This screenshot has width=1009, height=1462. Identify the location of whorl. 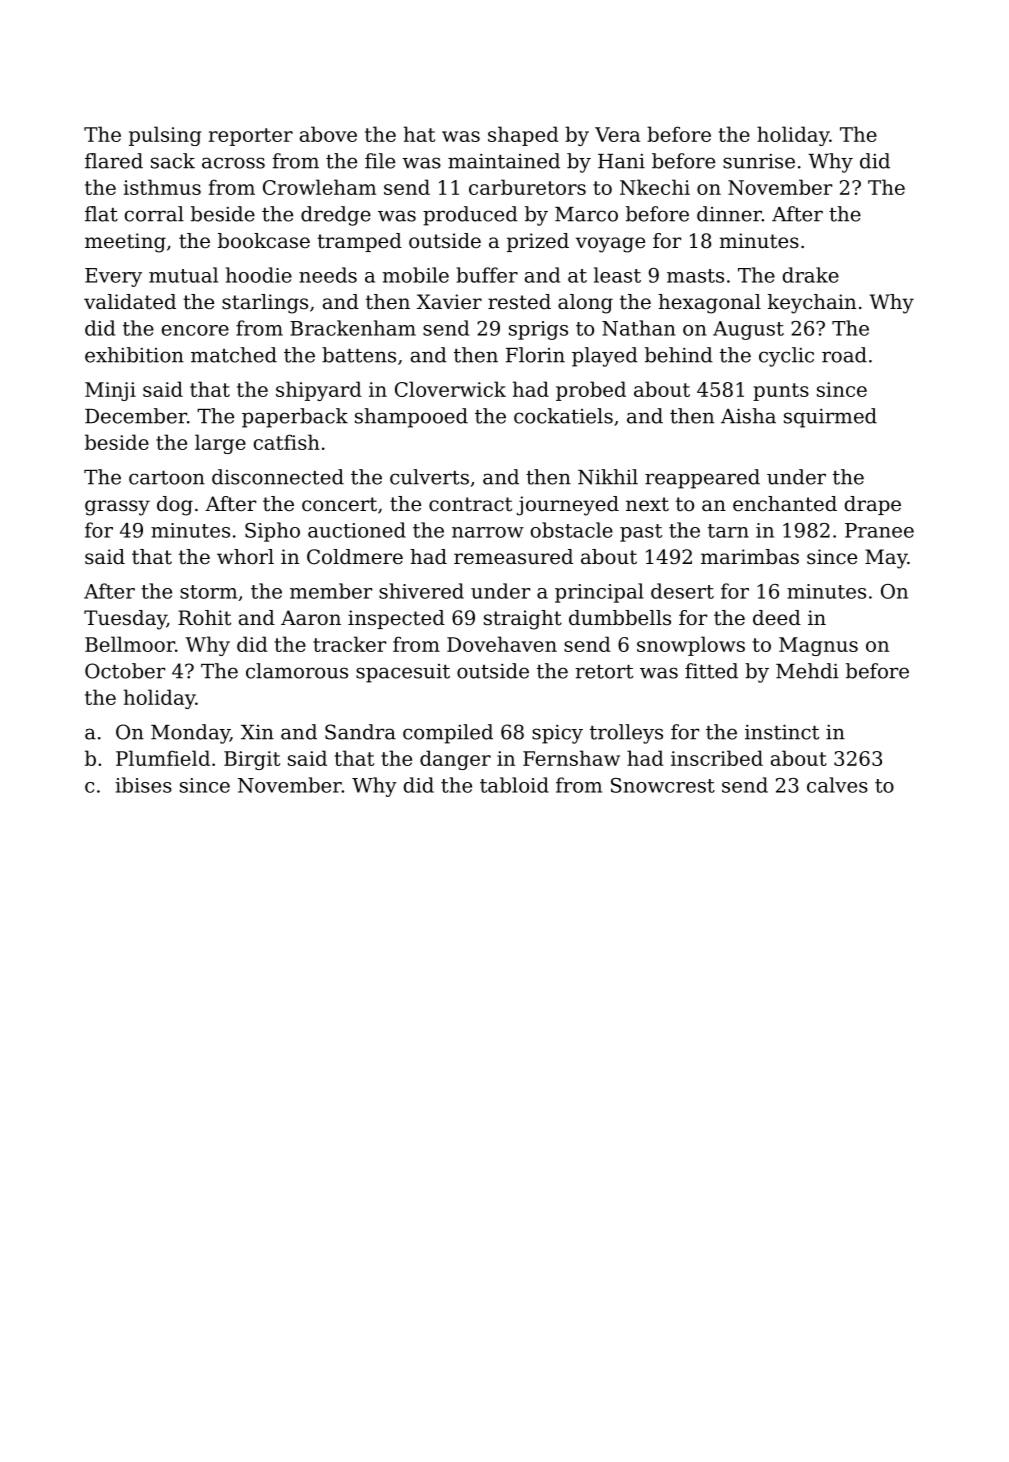
(245, 557).
